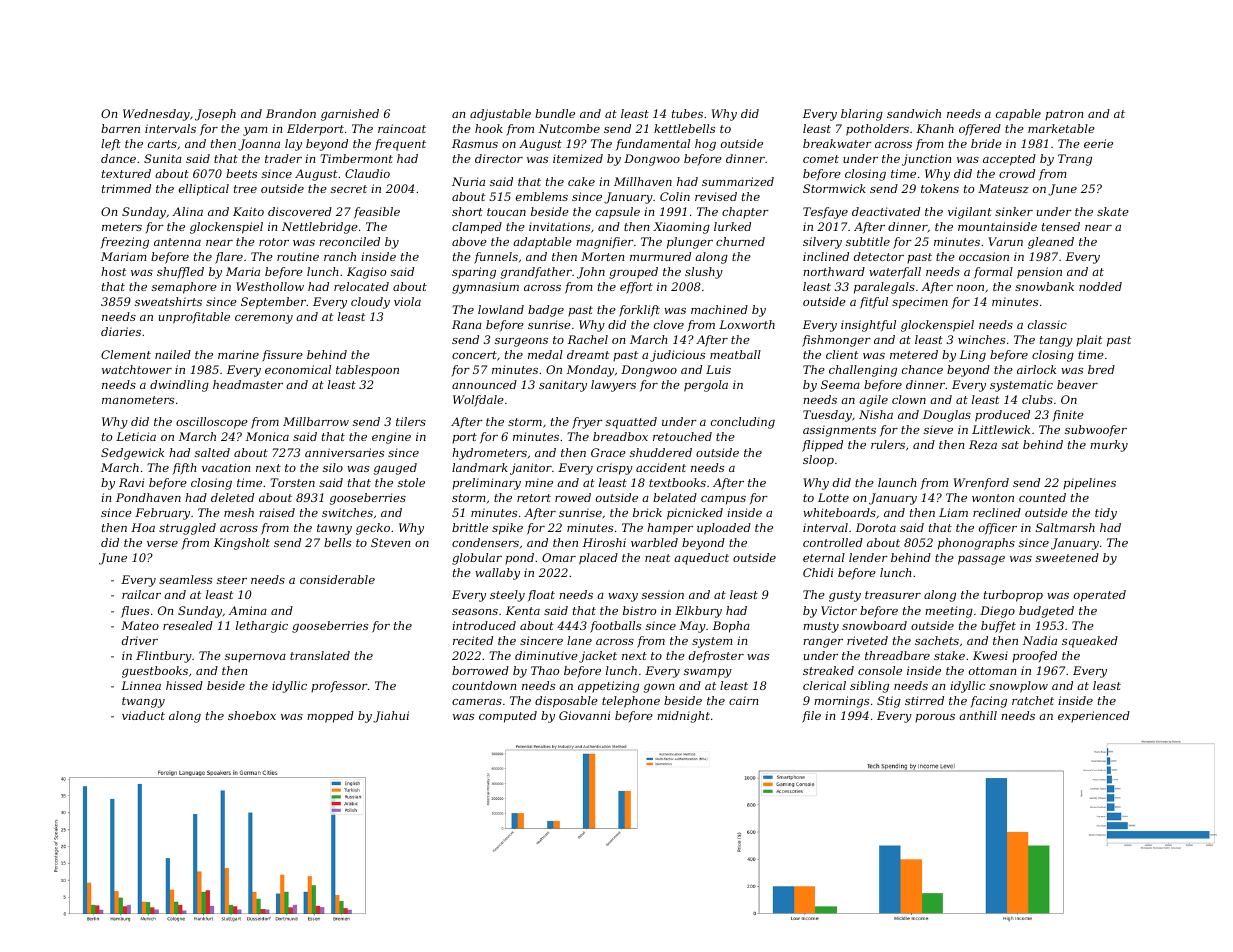 This image has height=952, width=1233. Describe the element at coordinates (164, 657) in the image. I see `Flintbury` at that location.
